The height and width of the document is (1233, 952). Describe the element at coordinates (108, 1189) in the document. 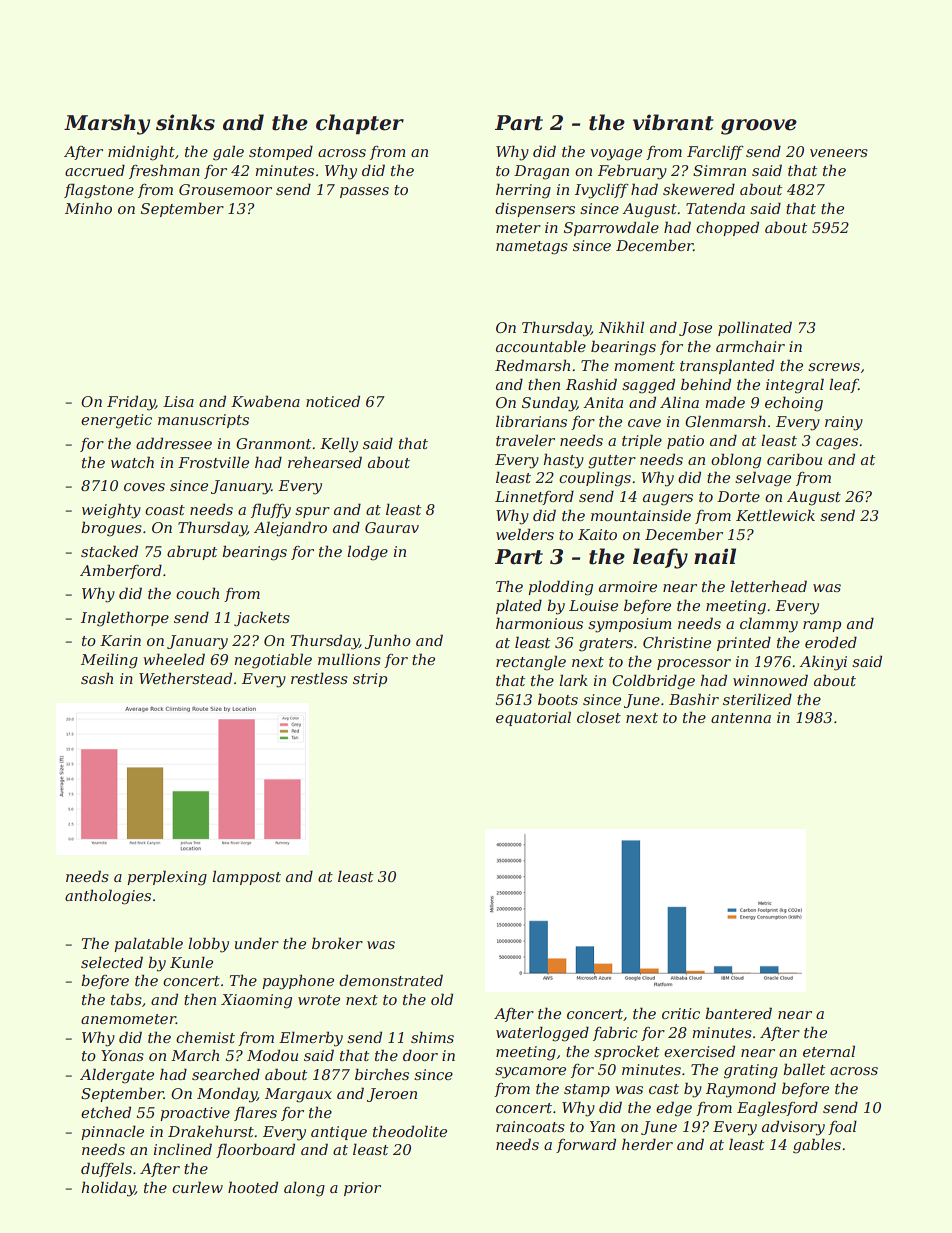

I see `holiday` at that location.
